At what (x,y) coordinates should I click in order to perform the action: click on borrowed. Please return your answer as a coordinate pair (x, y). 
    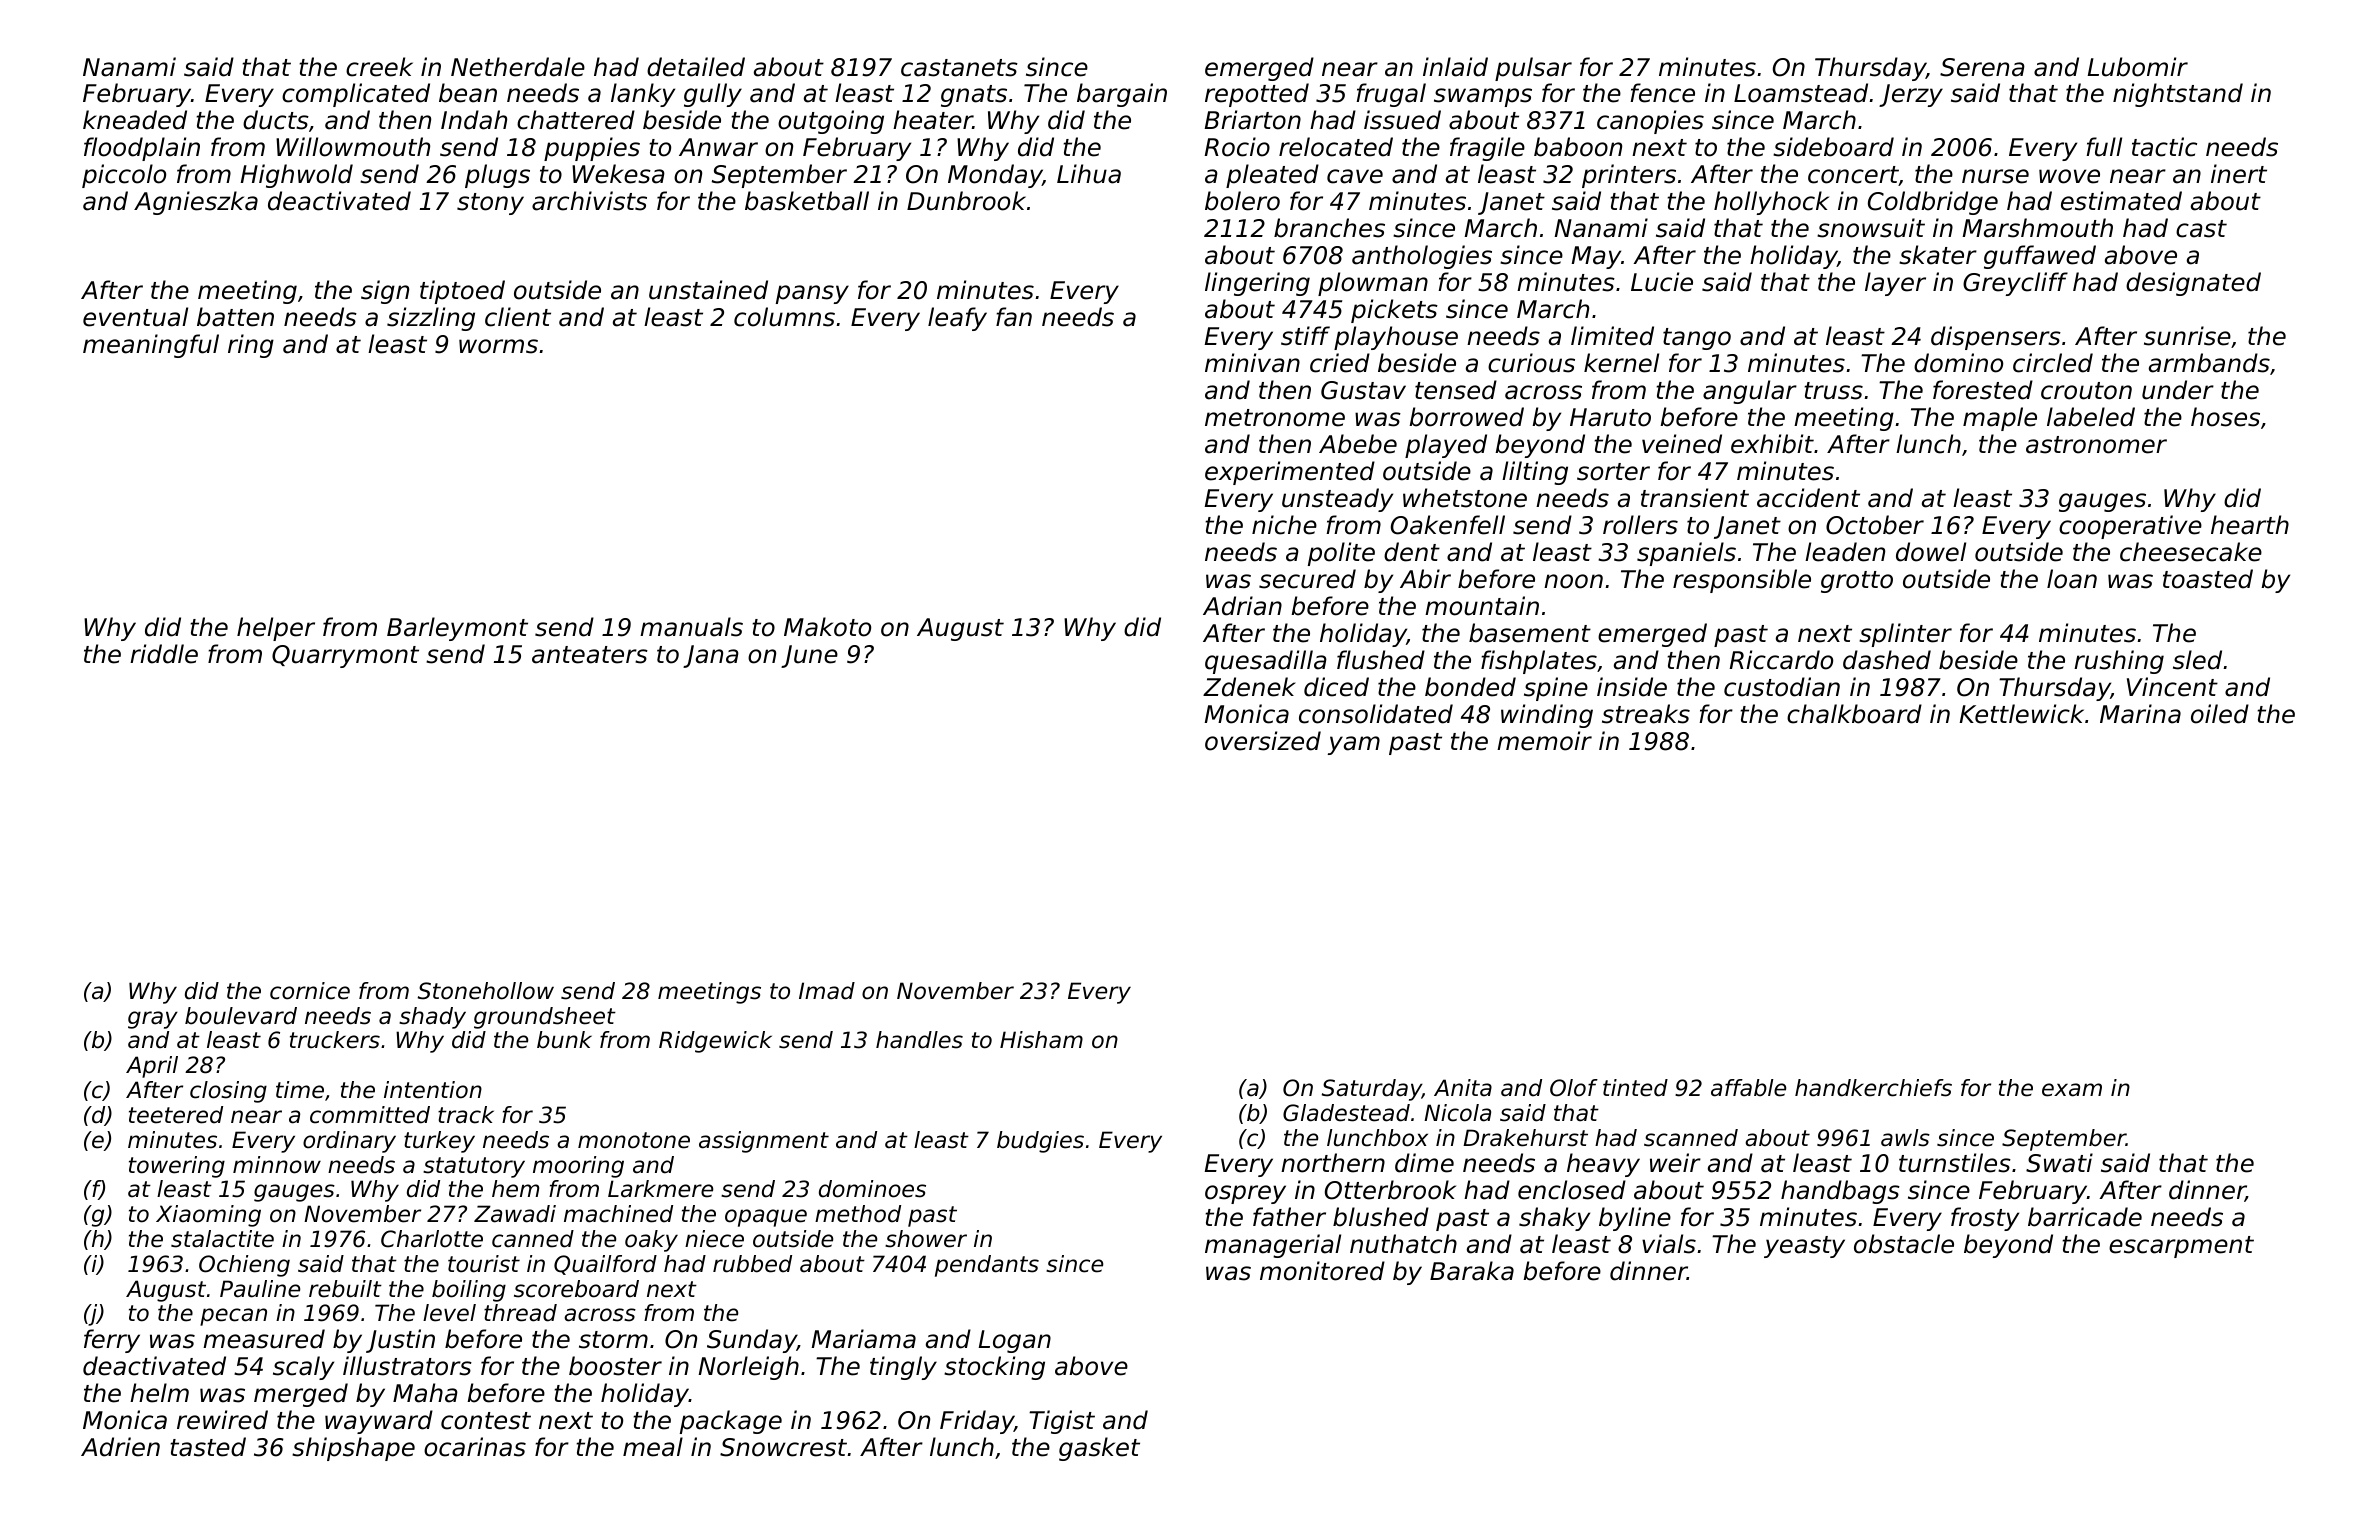
    Looking at the image, I should click on (1466, 417).
